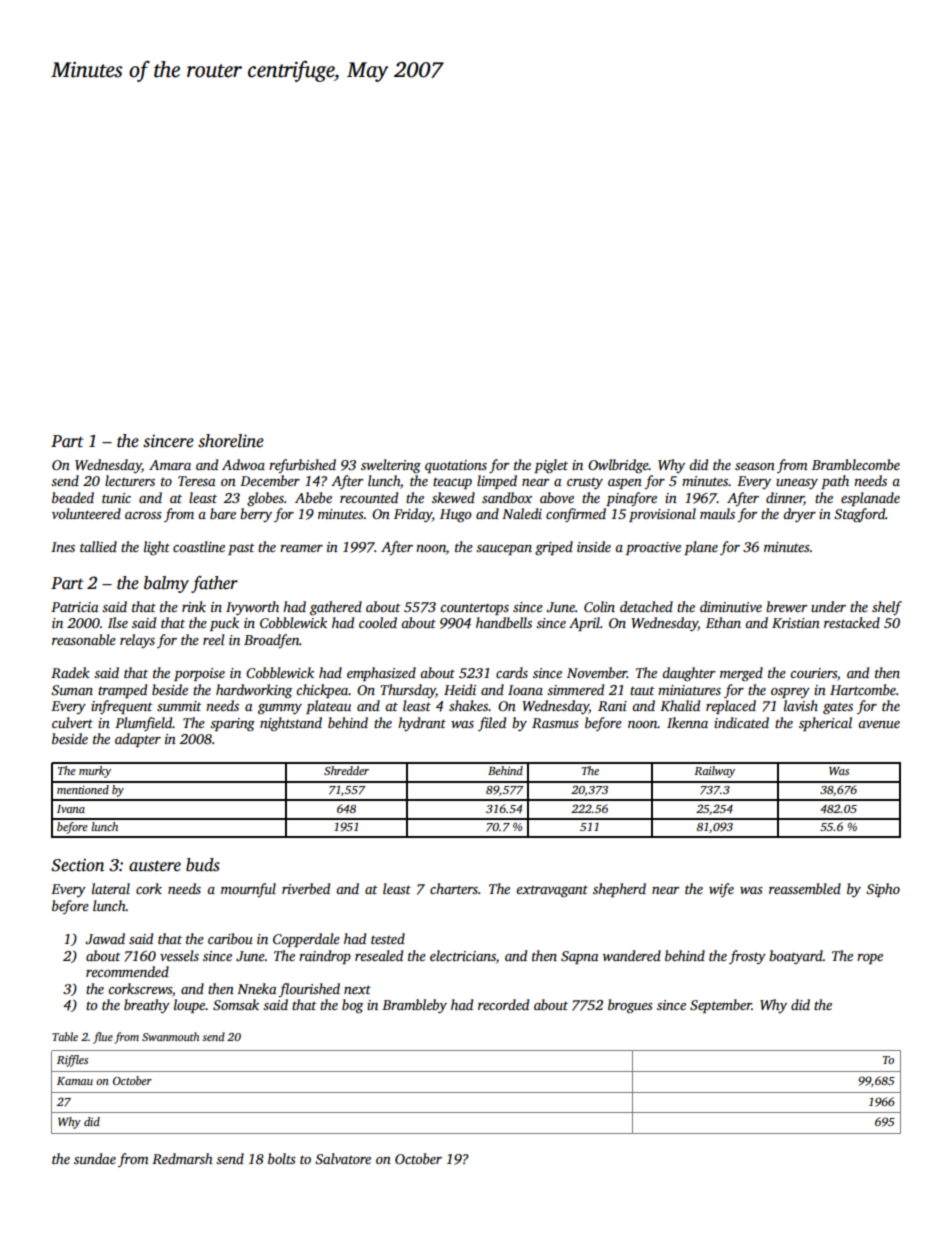 The height and width of the screenshot is (1233, 952). Describe the element at coordinates (75, 1081) in the screenshot. I see `Kamau` at that location.
